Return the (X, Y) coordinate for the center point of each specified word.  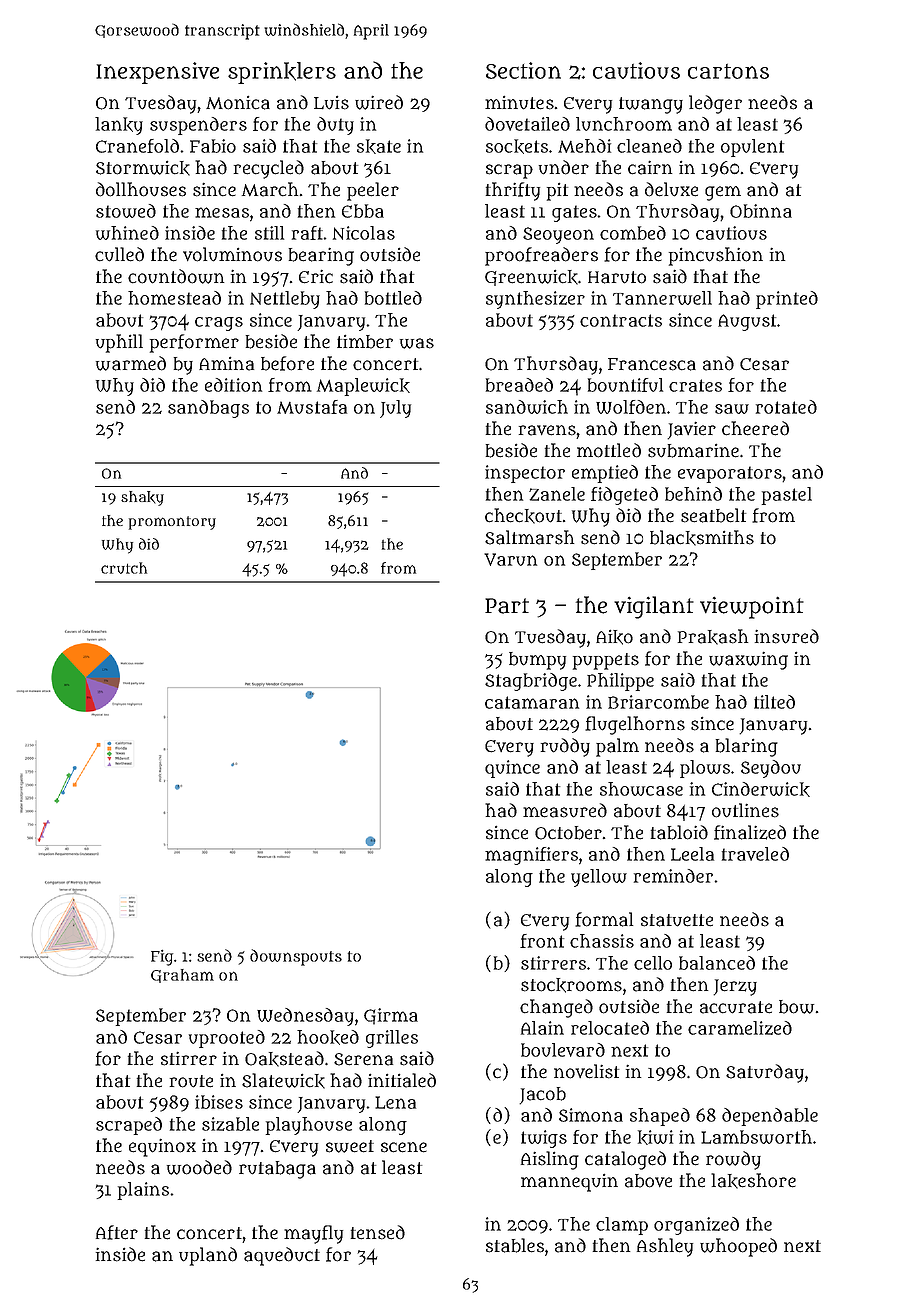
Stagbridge (531, 682)
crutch (124, 568)
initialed (402, 1080)
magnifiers (531, 856)
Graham (182, 976)
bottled (393, 298)
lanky (119, 126)
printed (787, 300)
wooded (199, 1167)
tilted (774, 702)
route (191, 1081)
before (287, 363)
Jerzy (735, 987)
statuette (677, 920)
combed (633, 233)
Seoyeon (558, 235)
